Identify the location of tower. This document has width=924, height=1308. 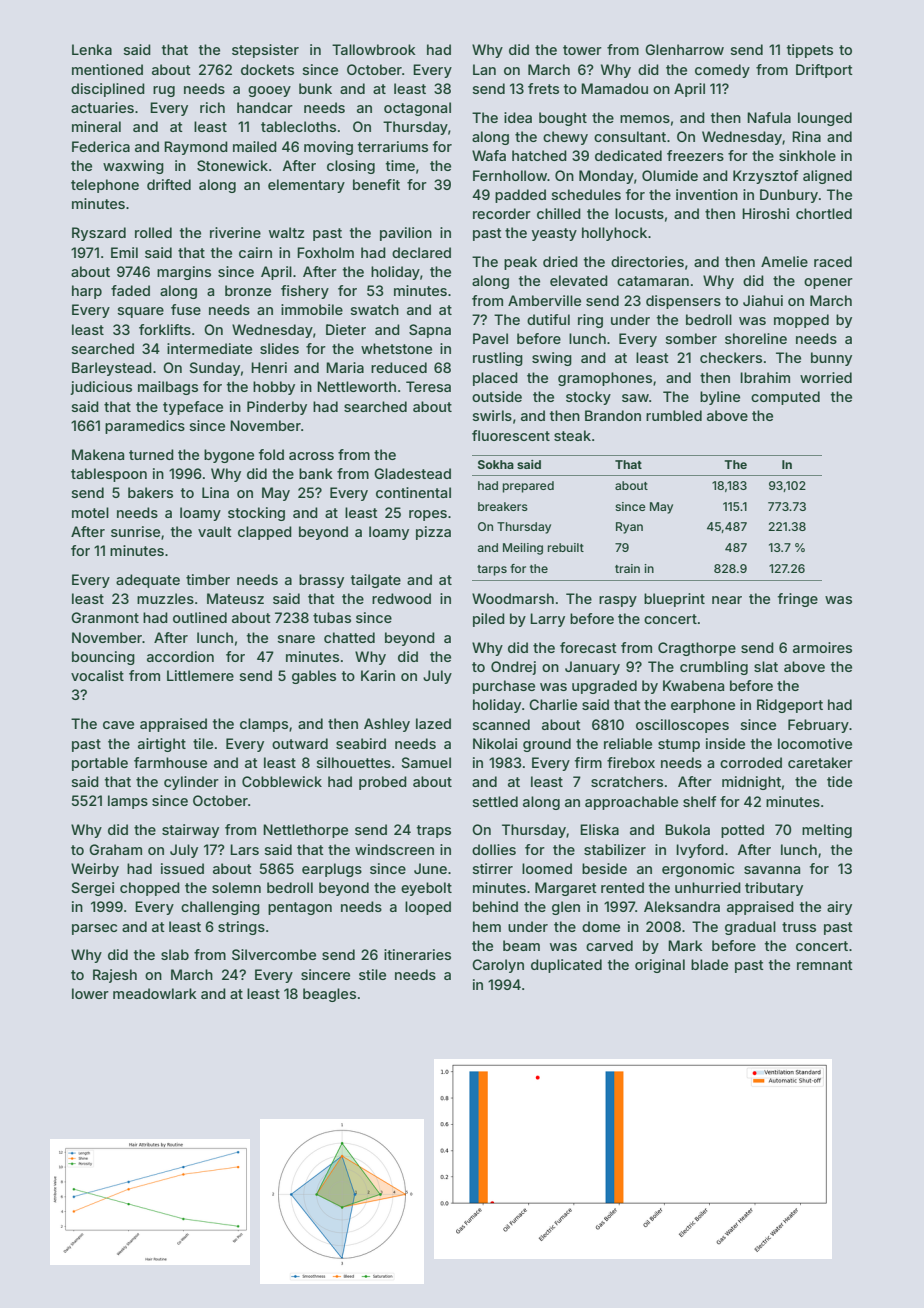
(582, 50).
